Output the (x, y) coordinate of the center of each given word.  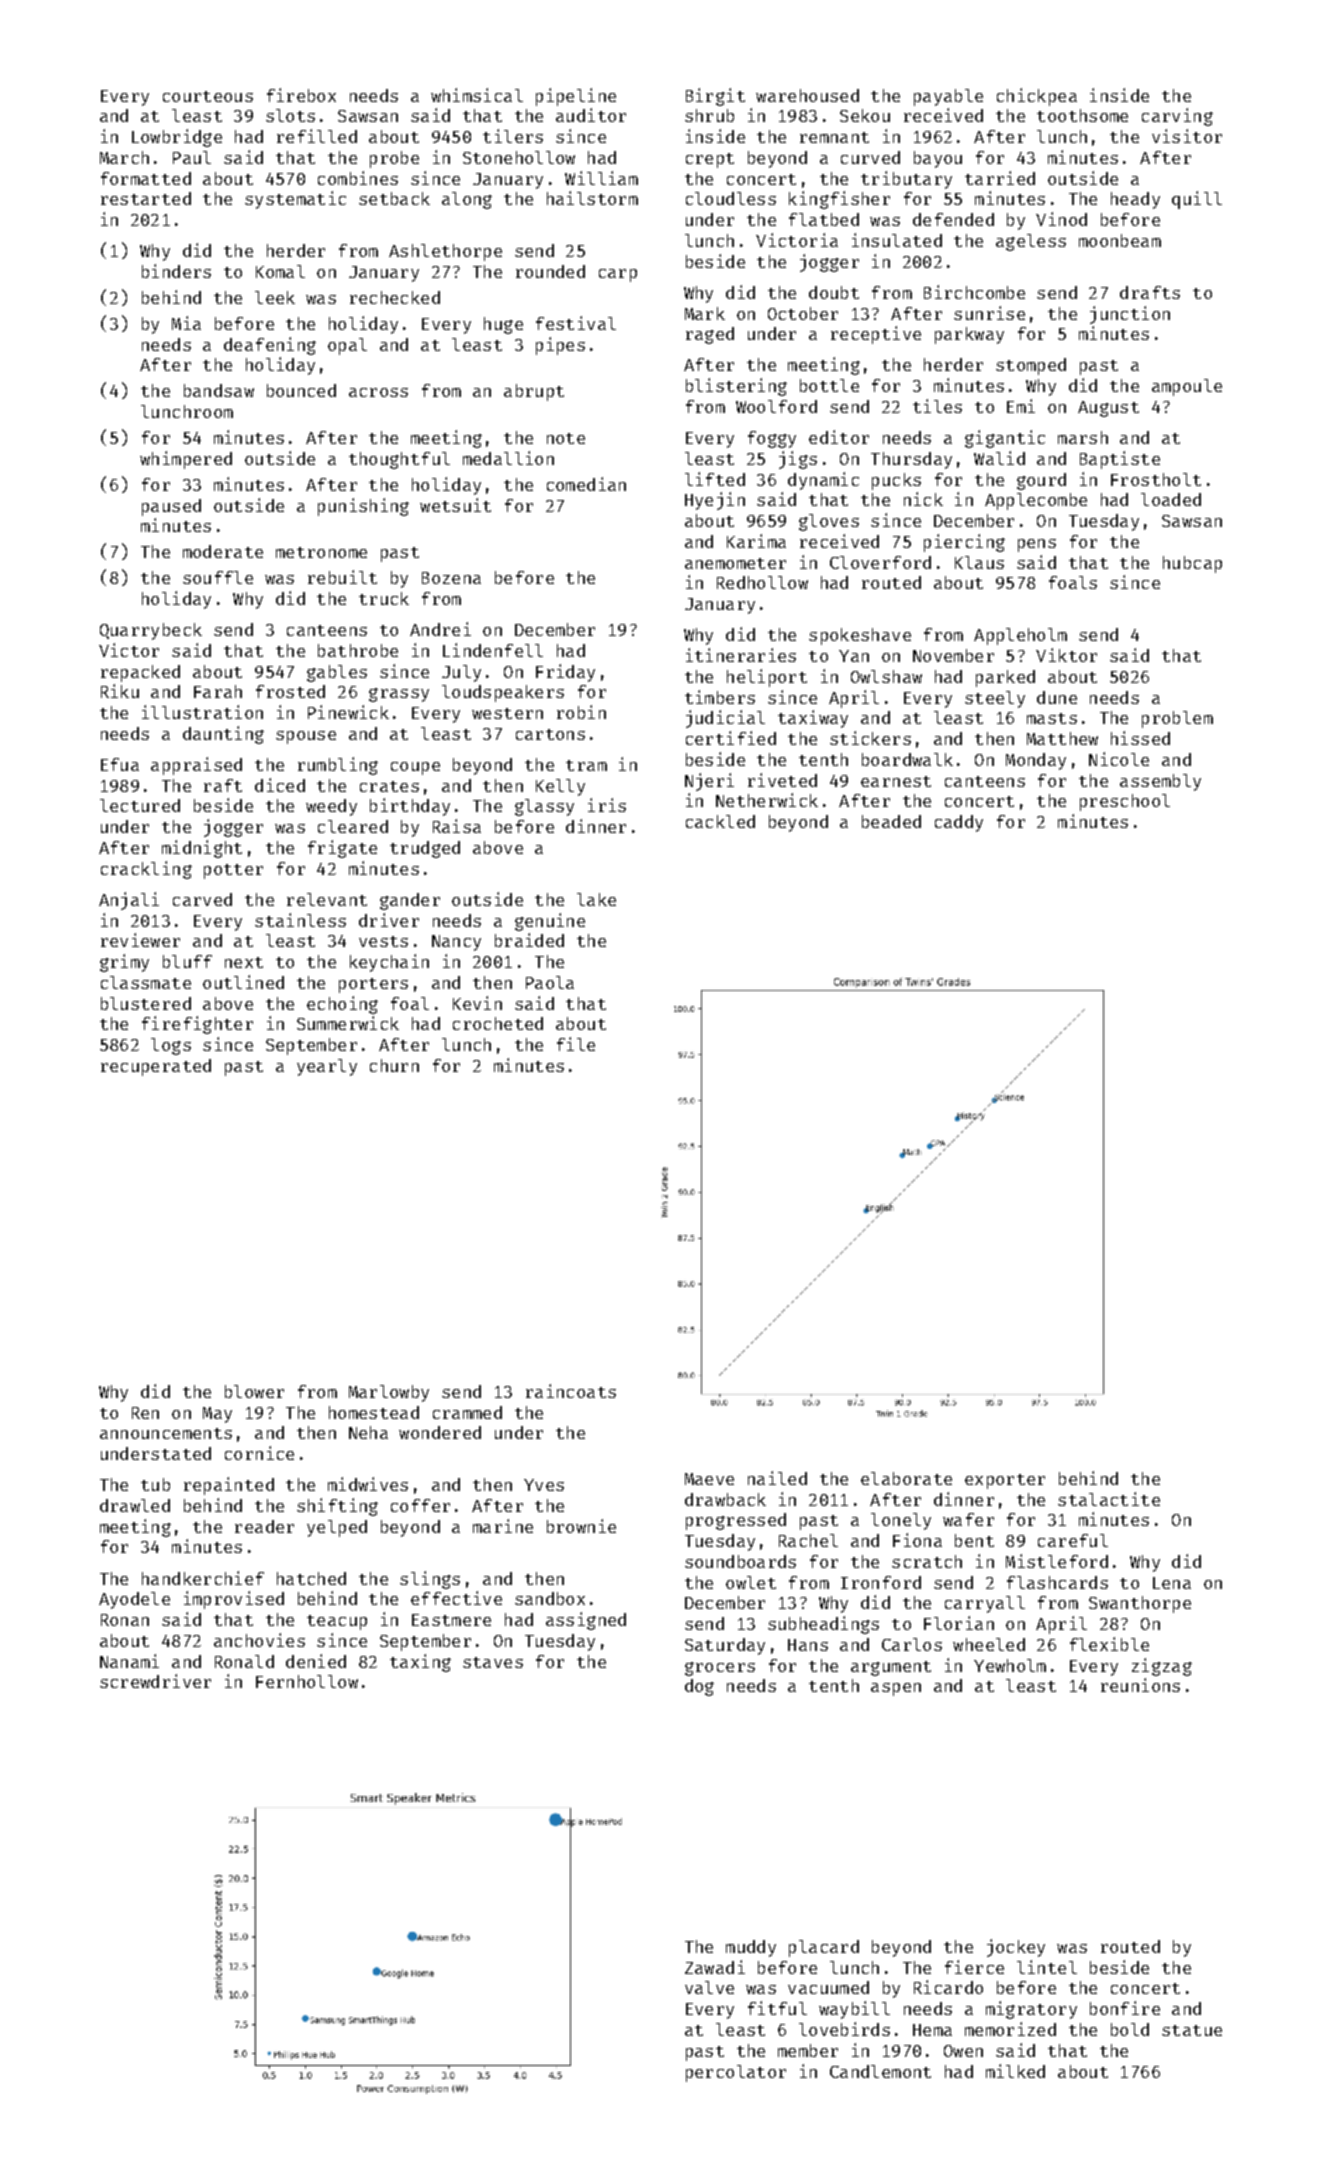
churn (394, 1065)
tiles (937, 406)
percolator (736, 2073)
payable (948, 97)
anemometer (735, 563)
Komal (280, 271)
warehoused (807, 95)
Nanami (129, 1661)
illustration (202, 712)
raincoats (571, 1391)
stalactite (1109, 1499)
